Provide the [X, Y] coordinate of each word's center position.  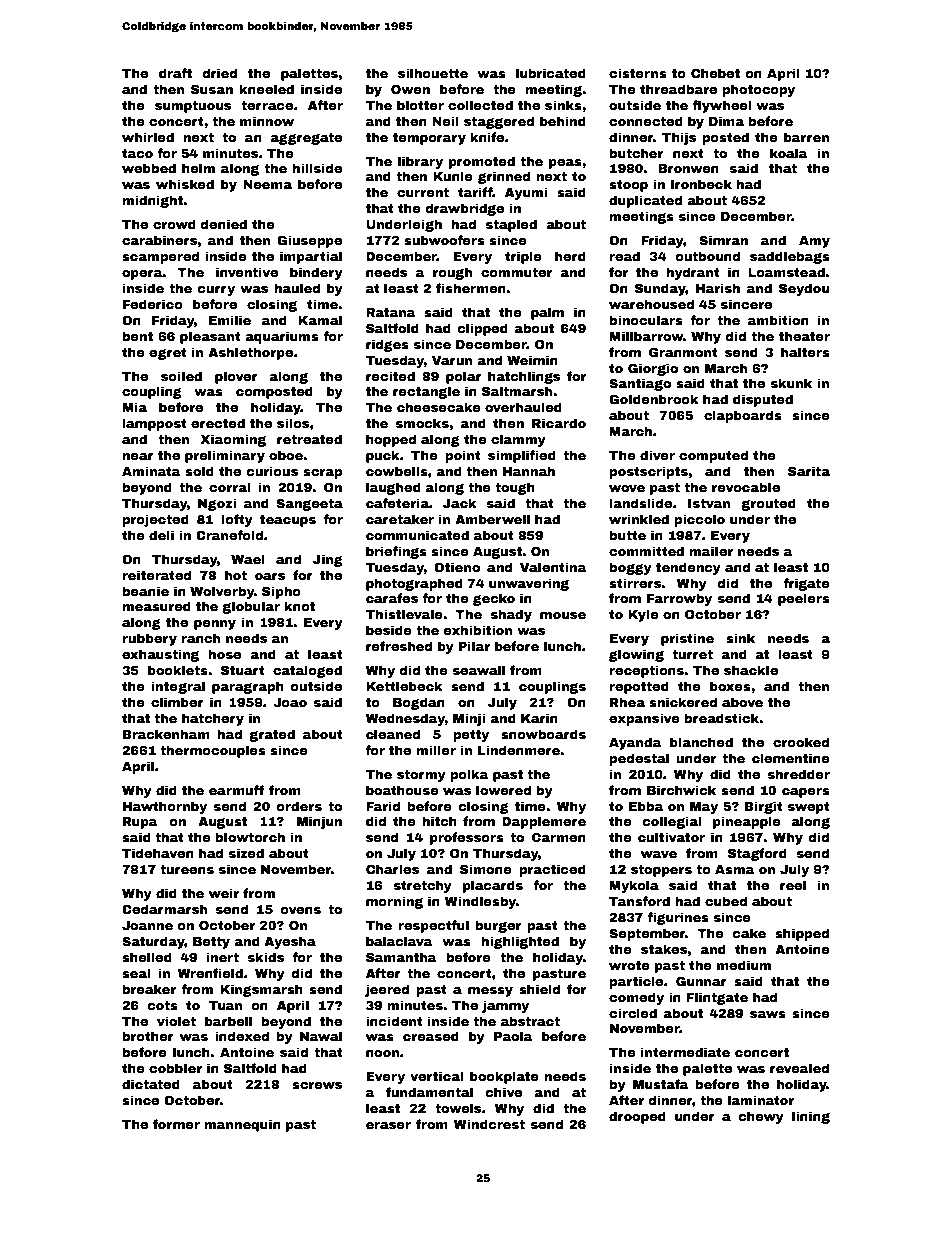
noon [382, 1053]
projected [155, 520]
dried [219, 73]
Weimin [532, 360]
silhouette [433, 73]
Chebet [715, 73]
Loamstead [786, 272]
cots [162, 1005]
